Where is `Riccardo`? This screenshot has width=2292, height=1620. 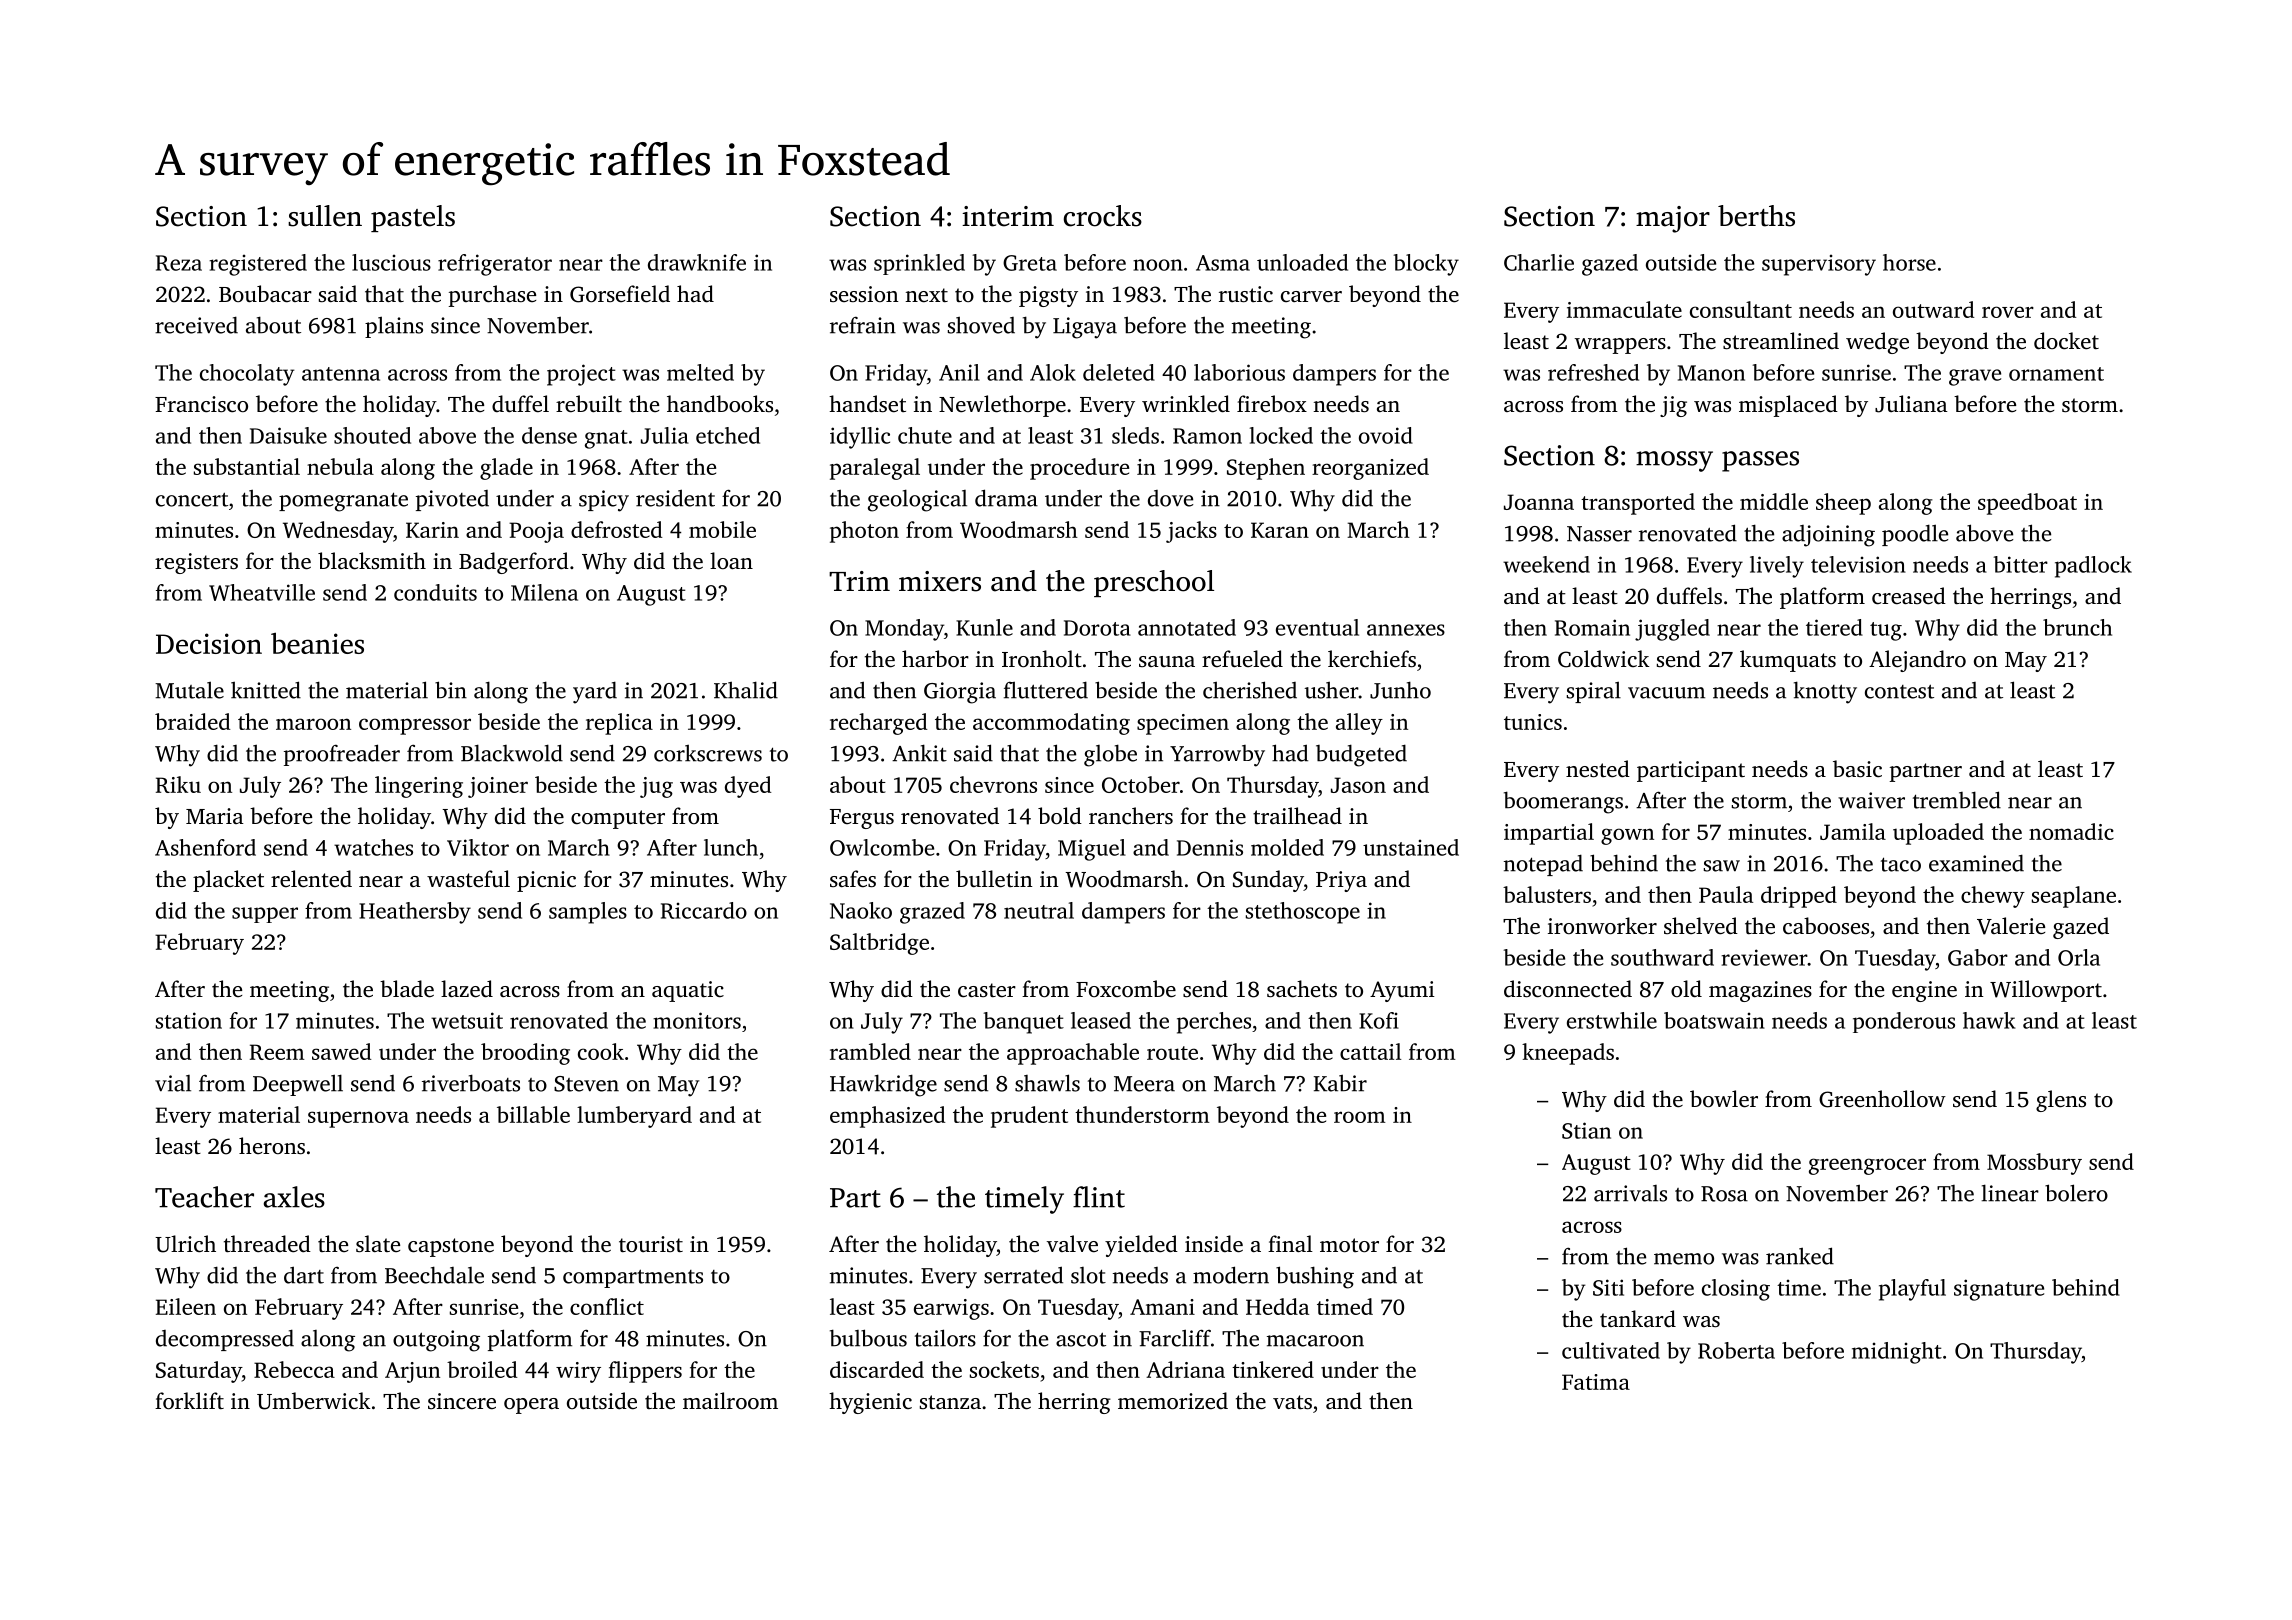
Riccardo is located at coordinates (704, 910).
